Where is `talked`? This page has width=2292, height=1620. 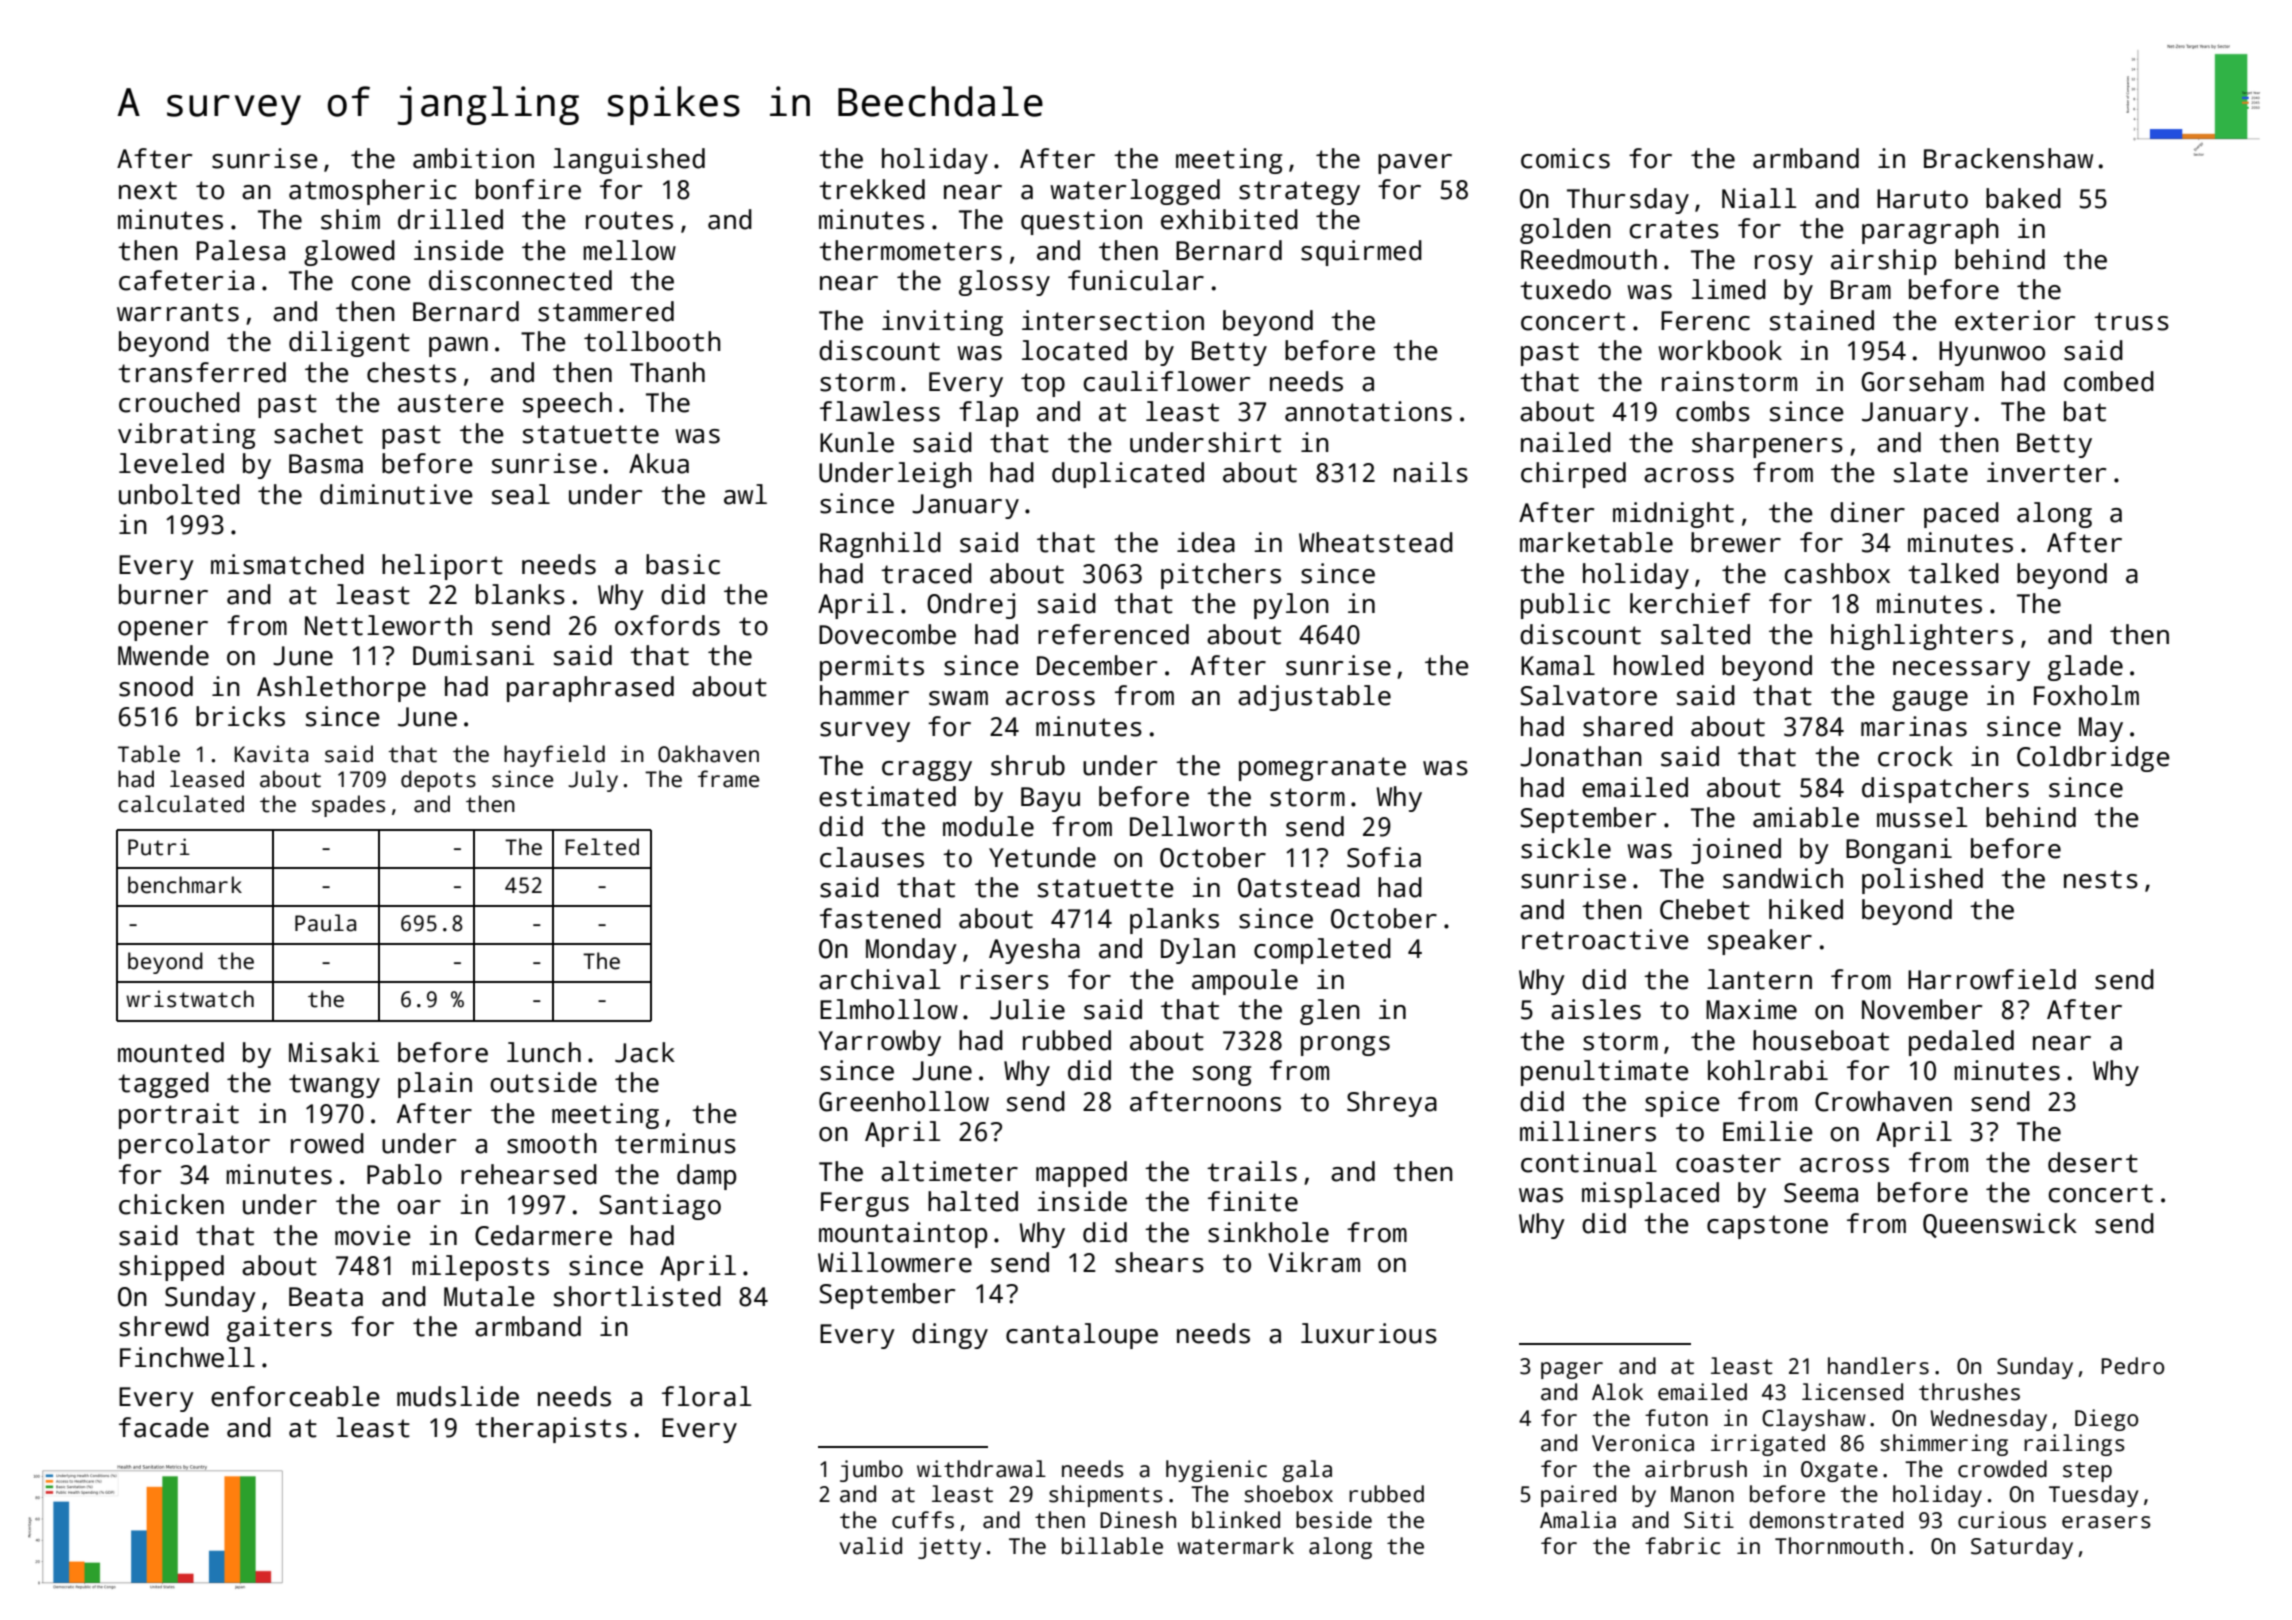 talked is located at coordinates (1953, 573).
